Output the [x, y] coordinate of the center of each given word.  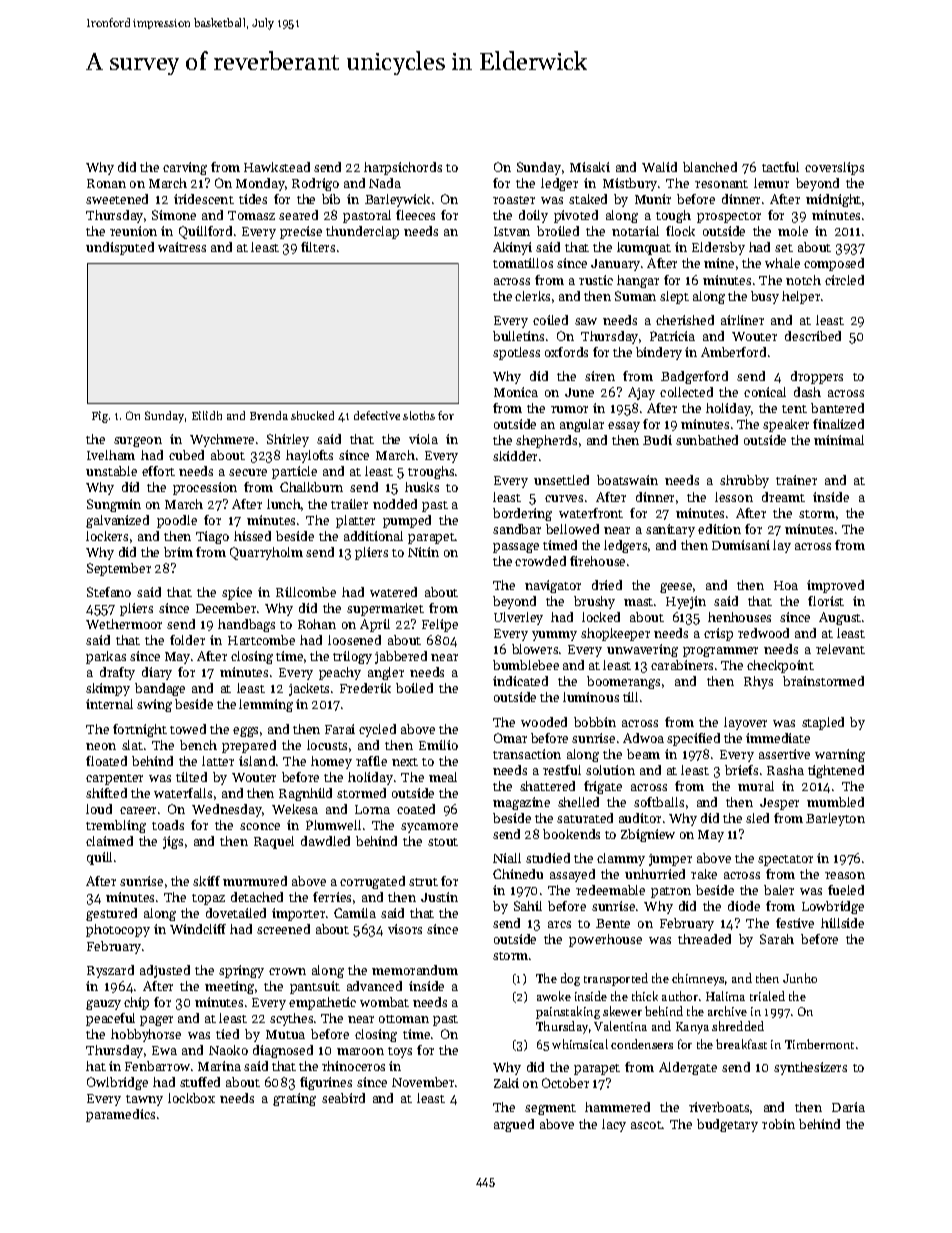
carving [185, 168]
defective [377, 415]
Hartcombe [261, 640]
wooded [544, 722]
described [813, 336]
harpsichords [403, 168]
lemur [771, 183]
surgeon [138, 442]
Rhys [758, 682]
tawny [144, 1100]
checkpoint [780, 666]
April [375, 625]
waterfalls [183, 793]
